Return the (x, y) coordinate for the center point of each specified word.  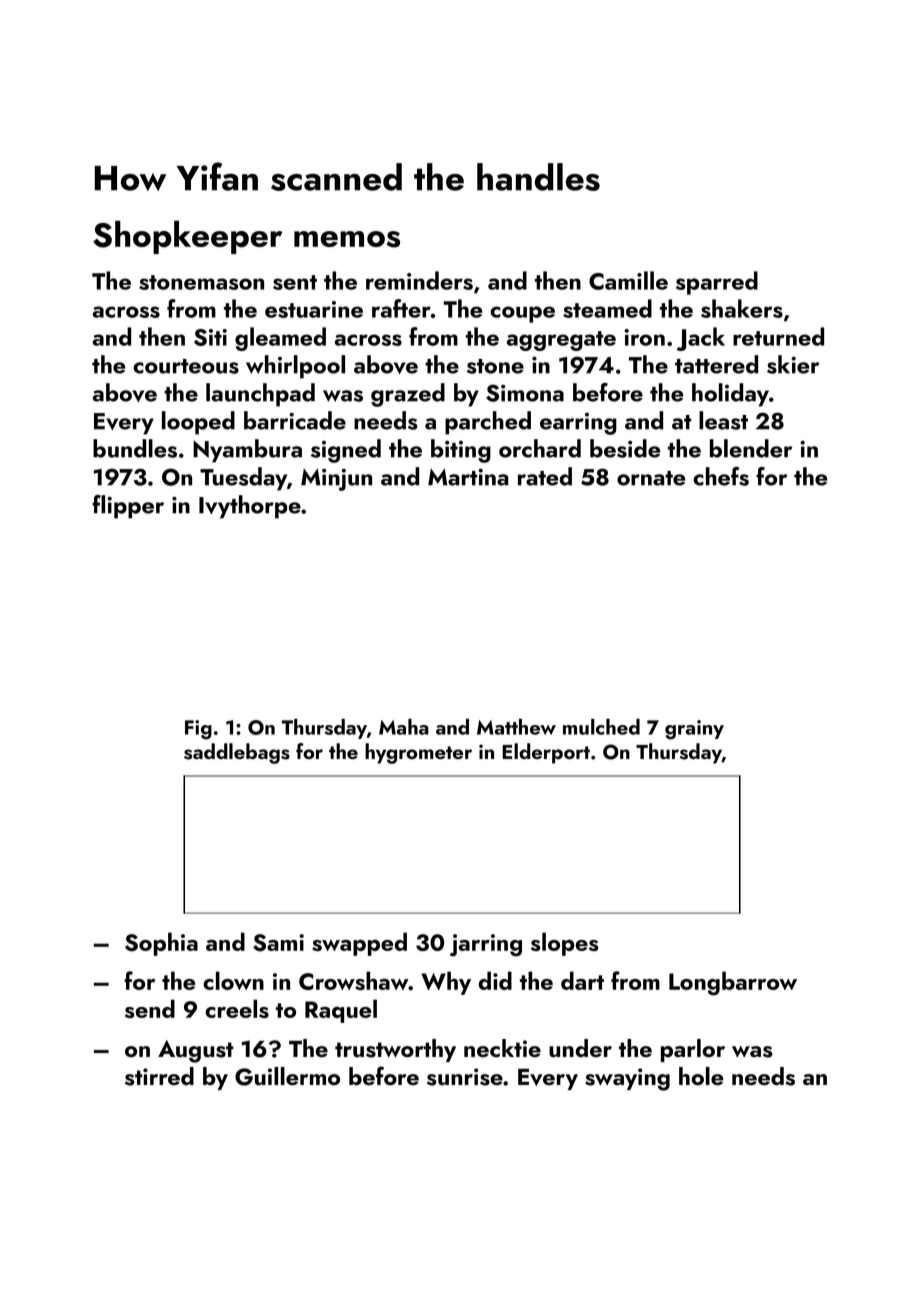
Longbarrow (733, 983)
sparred (717, 283)
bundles (135, 448)
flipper (128, 507)
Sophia (161, 944)
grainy (694, 730)
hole (701, 1076)
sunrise (465, 1077)
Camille (628, 280)
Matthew (516, 727)
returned (778, 336)
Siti (210, 337)
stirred (159, 1076)
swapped (359, 944)
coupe (522, 314)
